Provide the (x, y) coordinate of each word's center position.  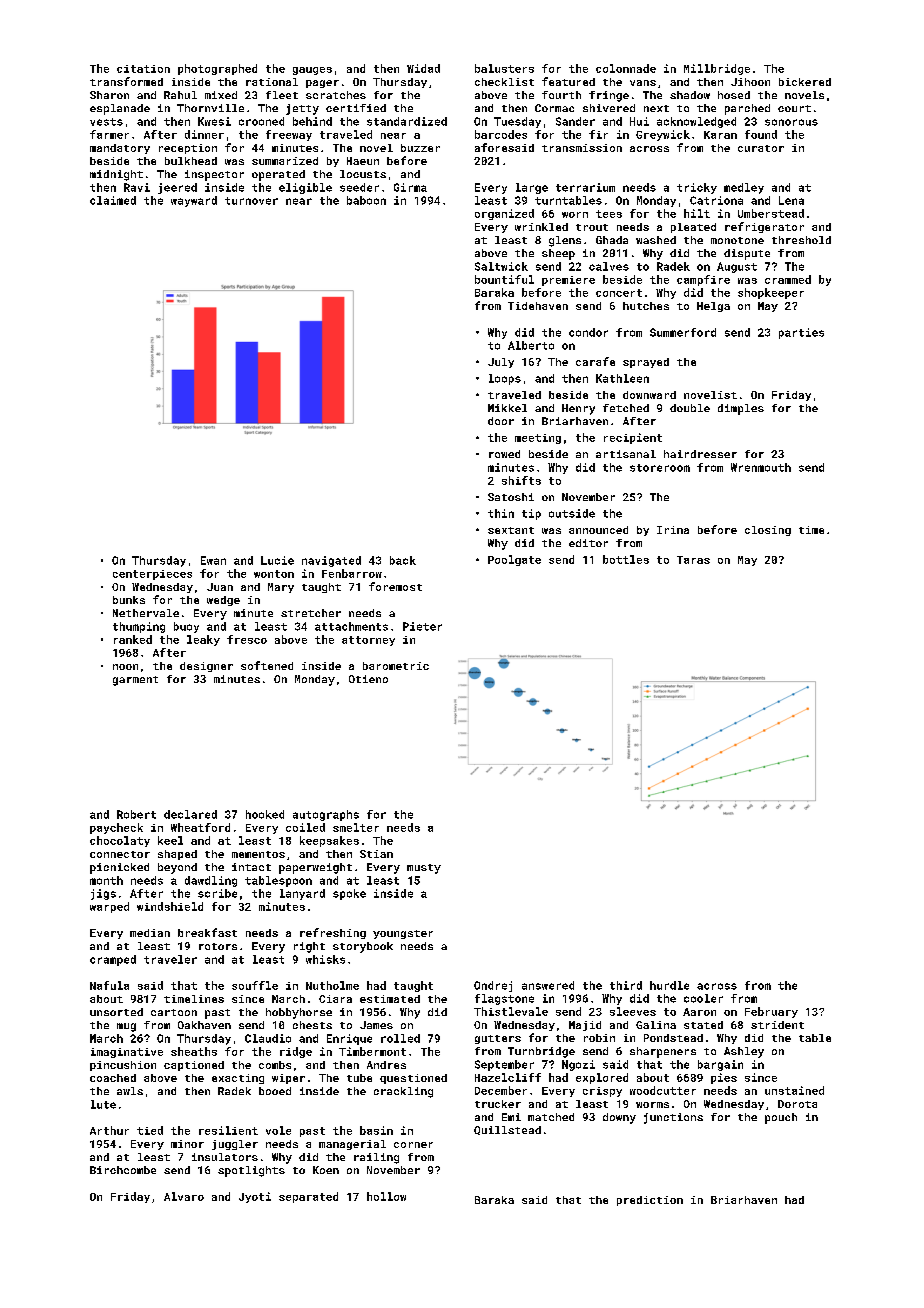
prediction (650, 1201)
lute (103, 1104)
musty (424, 869)
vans (643, 83)
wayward (194, 201)
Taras (693, 560)
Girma (410, 187)
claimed (113, 200)
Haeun (363, 161)
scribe (217, 893)
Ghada (612, 240)
